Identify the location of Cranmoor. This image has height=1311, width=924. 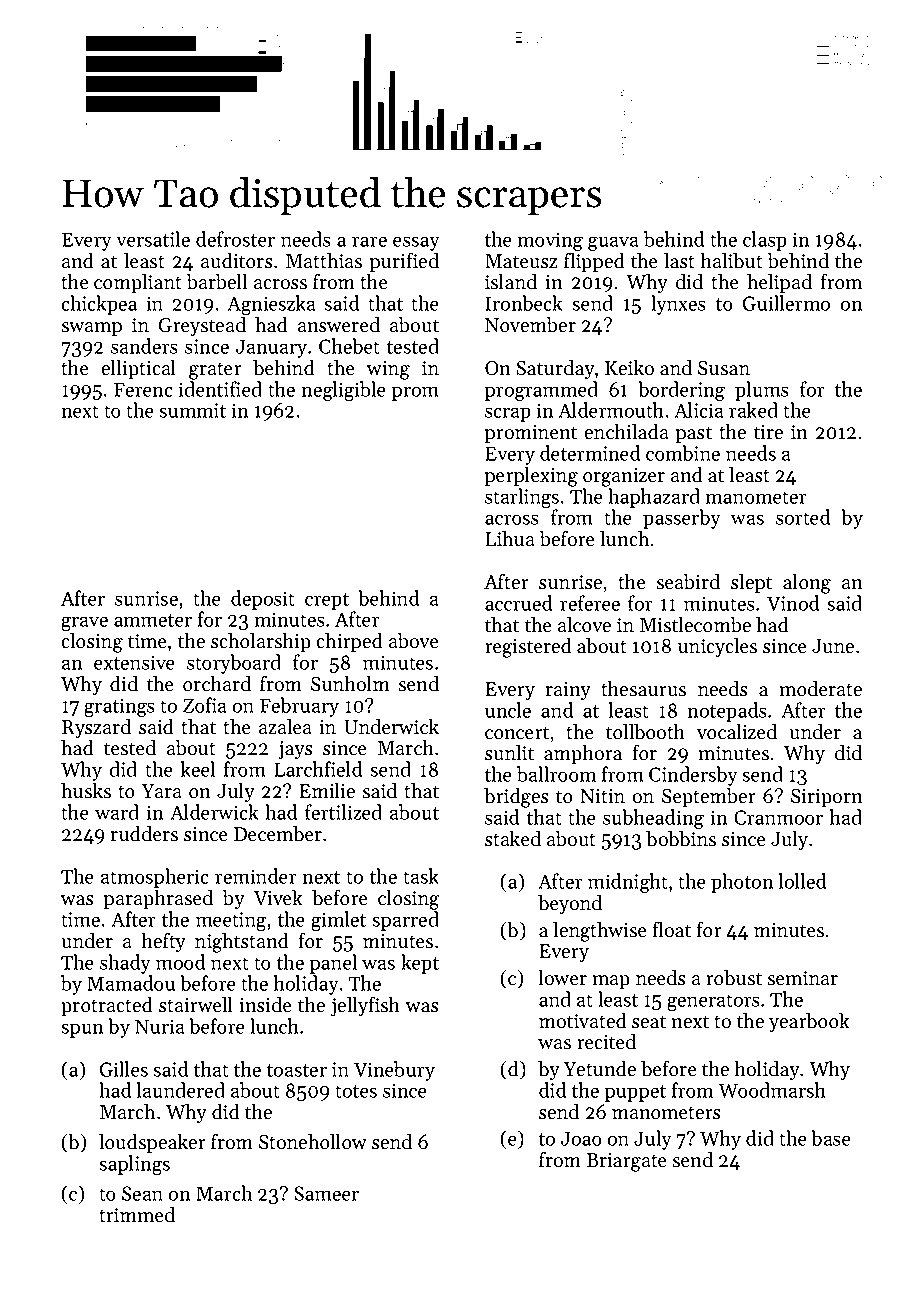
(778, 817).
